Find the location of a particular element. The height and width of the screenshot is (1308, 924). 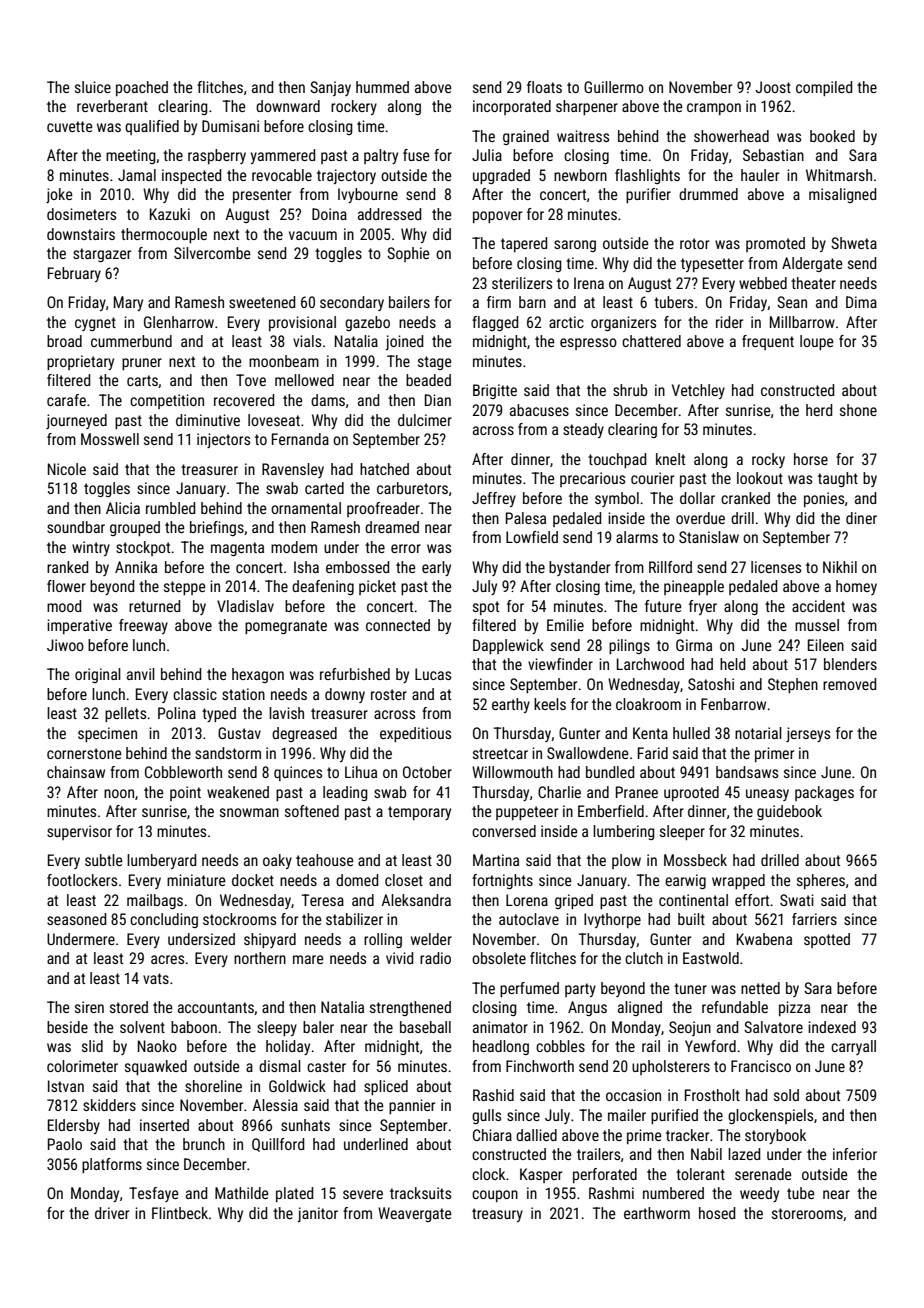

Mathilde is located at coordinates (242, 1193).
